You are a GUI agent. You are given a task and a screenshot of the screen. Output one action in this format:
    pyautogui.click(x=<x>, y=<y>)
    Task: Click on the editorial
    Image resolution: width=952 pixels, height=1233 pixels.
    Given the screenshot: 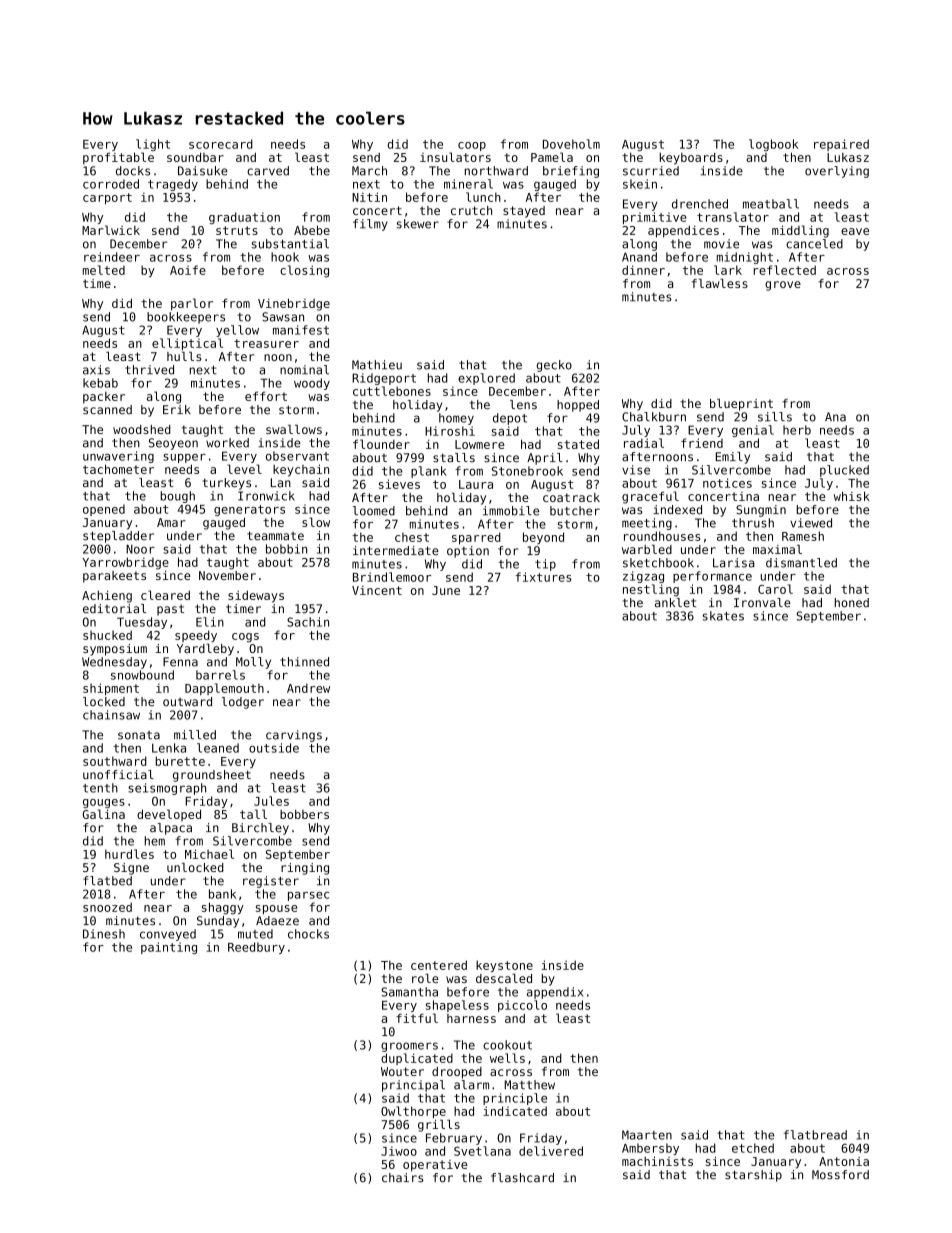 What is the action you would take?
    pyautogui.click(x=114, y=609)
